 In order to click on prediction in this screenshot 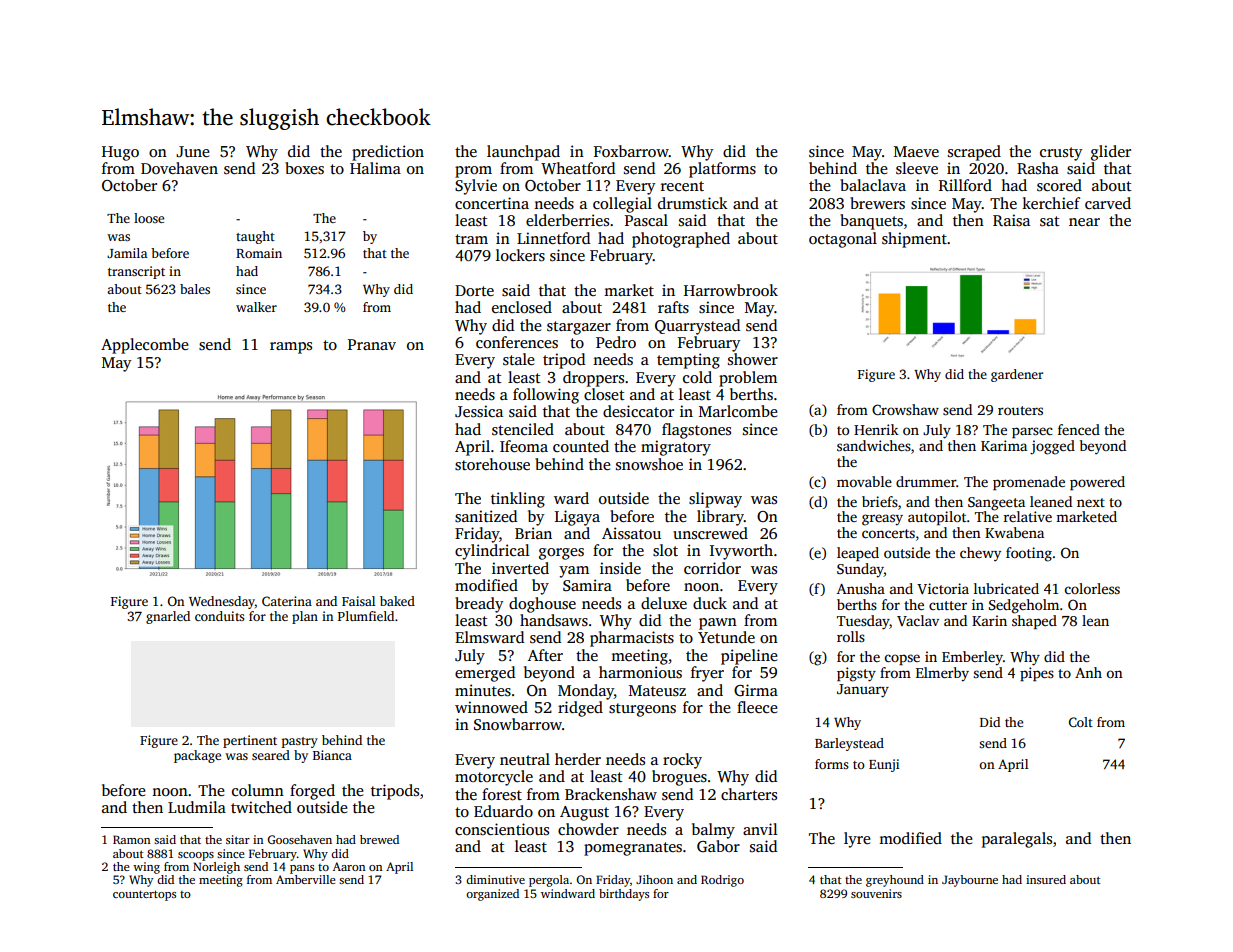, I will do `click(388, 153)`.
